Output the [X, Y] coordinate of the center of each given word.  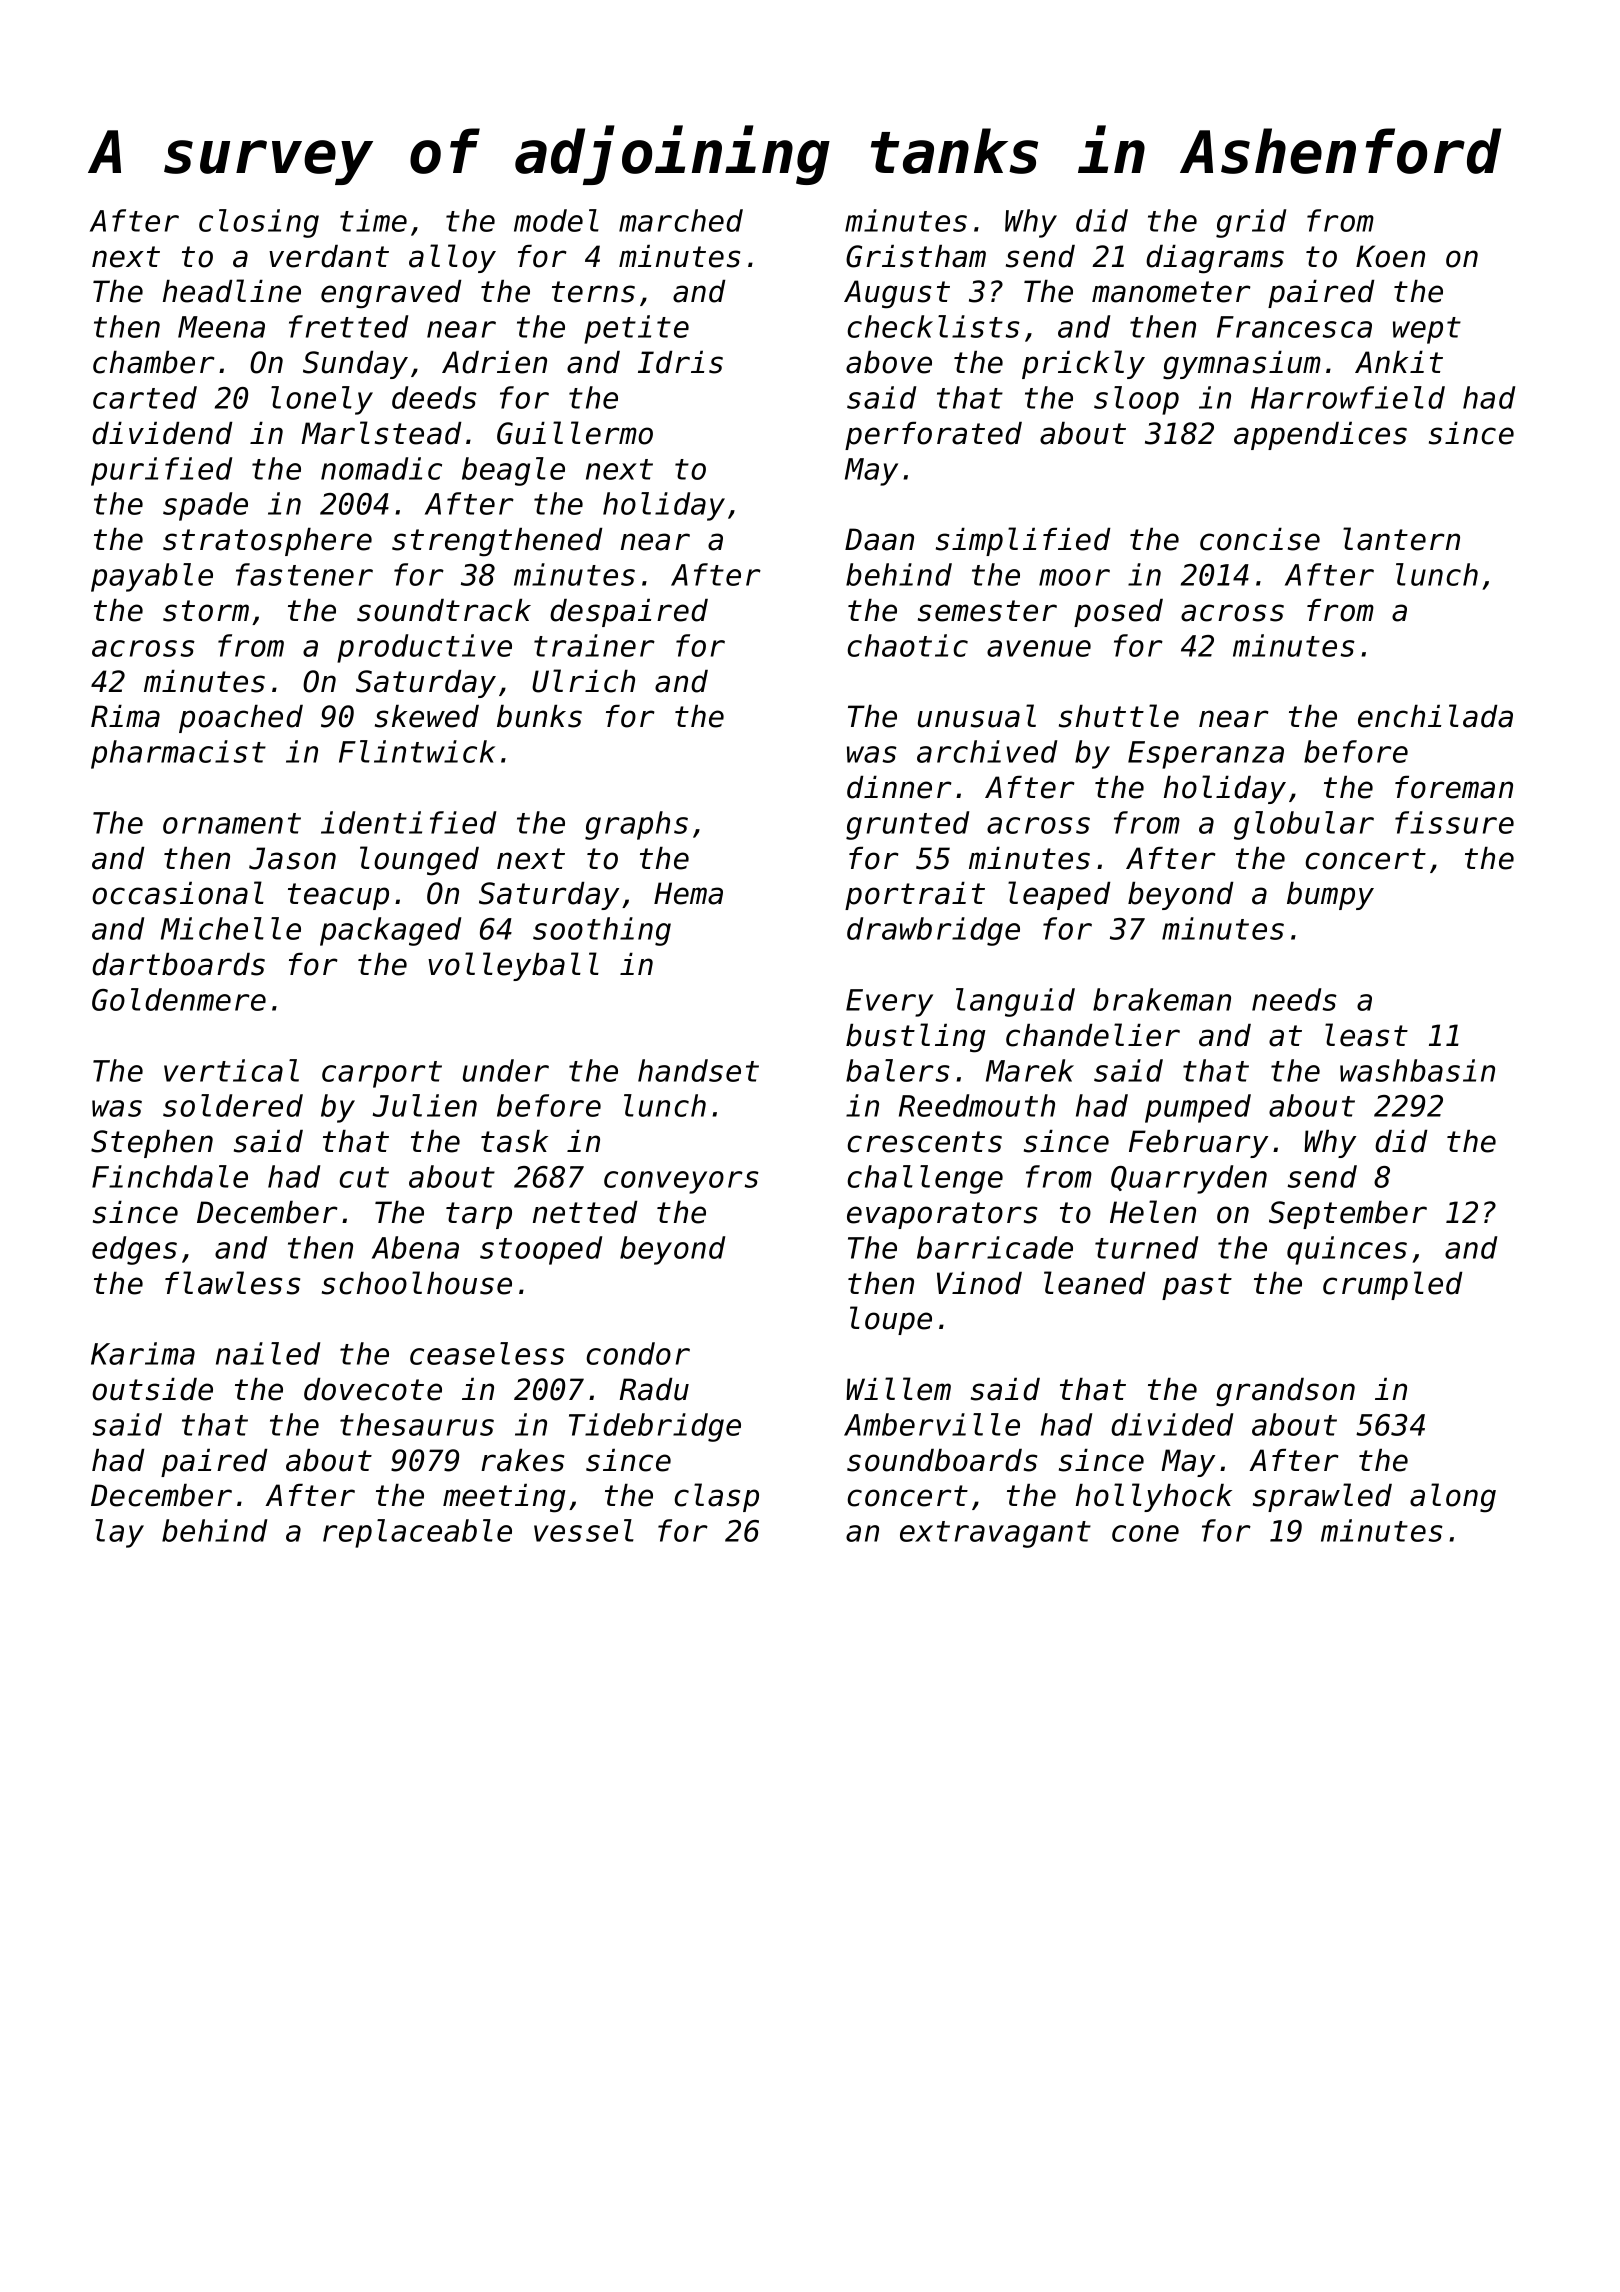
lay [119, 1533]
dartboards [178, 964]
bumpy [1330, 896]
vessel [584, 1530]
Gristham [916, 256]
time [373, 220]
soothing [602, 931]
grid [1251, 223]
